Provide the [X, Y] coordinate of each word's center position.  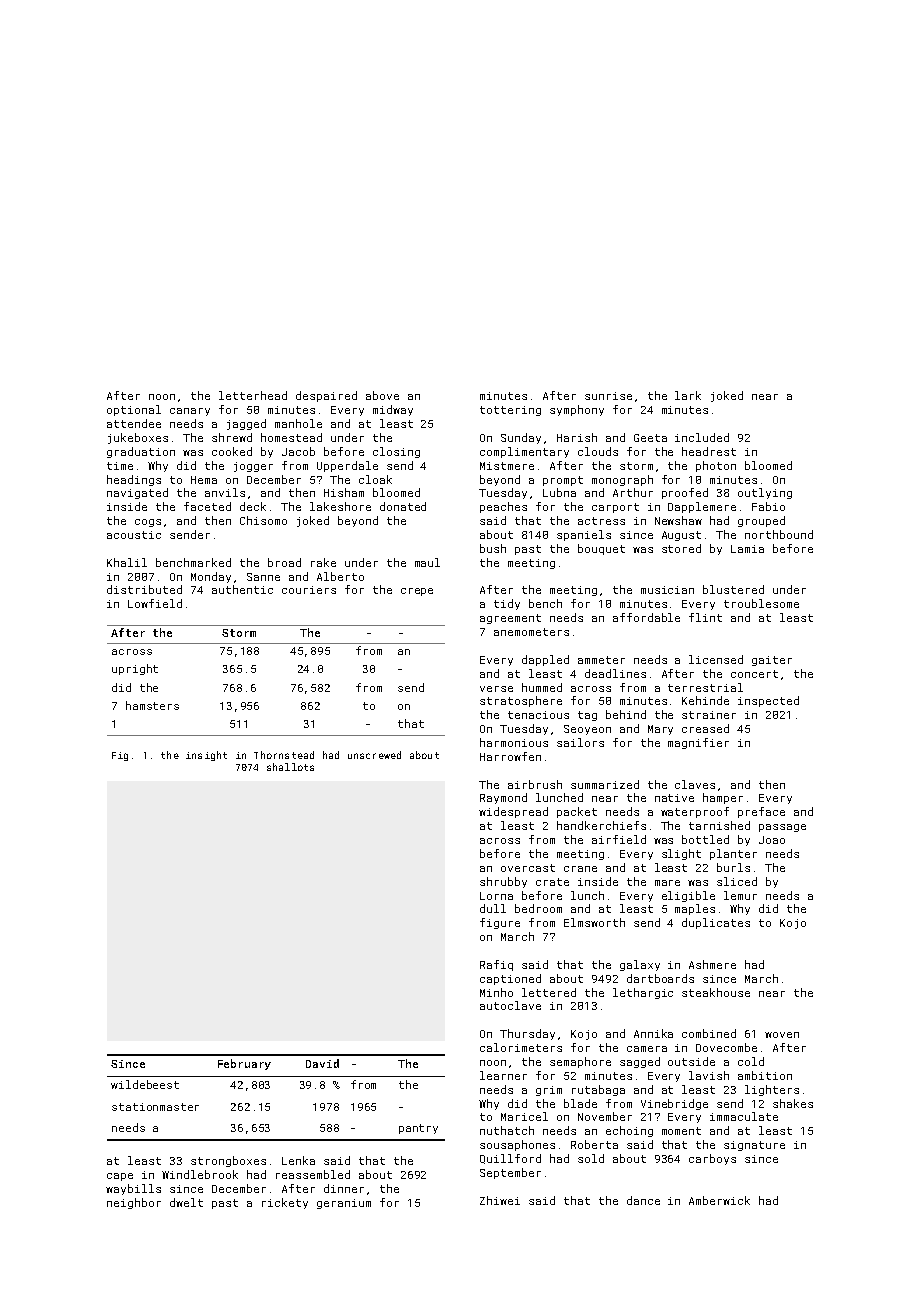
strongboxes [228, 1161]
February [244, 1064]
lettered [549, 992]
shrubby [503, 882]
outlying [765, 493]
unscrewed [374, 755]
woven [782, 1035]
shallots [290, 767]
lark [688, 395]
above [382, 395]
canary [190, 412]
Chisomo [263, 520]
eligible [688, 896]
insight [206, 756]
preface [761, 812]
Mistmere [507, 466]
